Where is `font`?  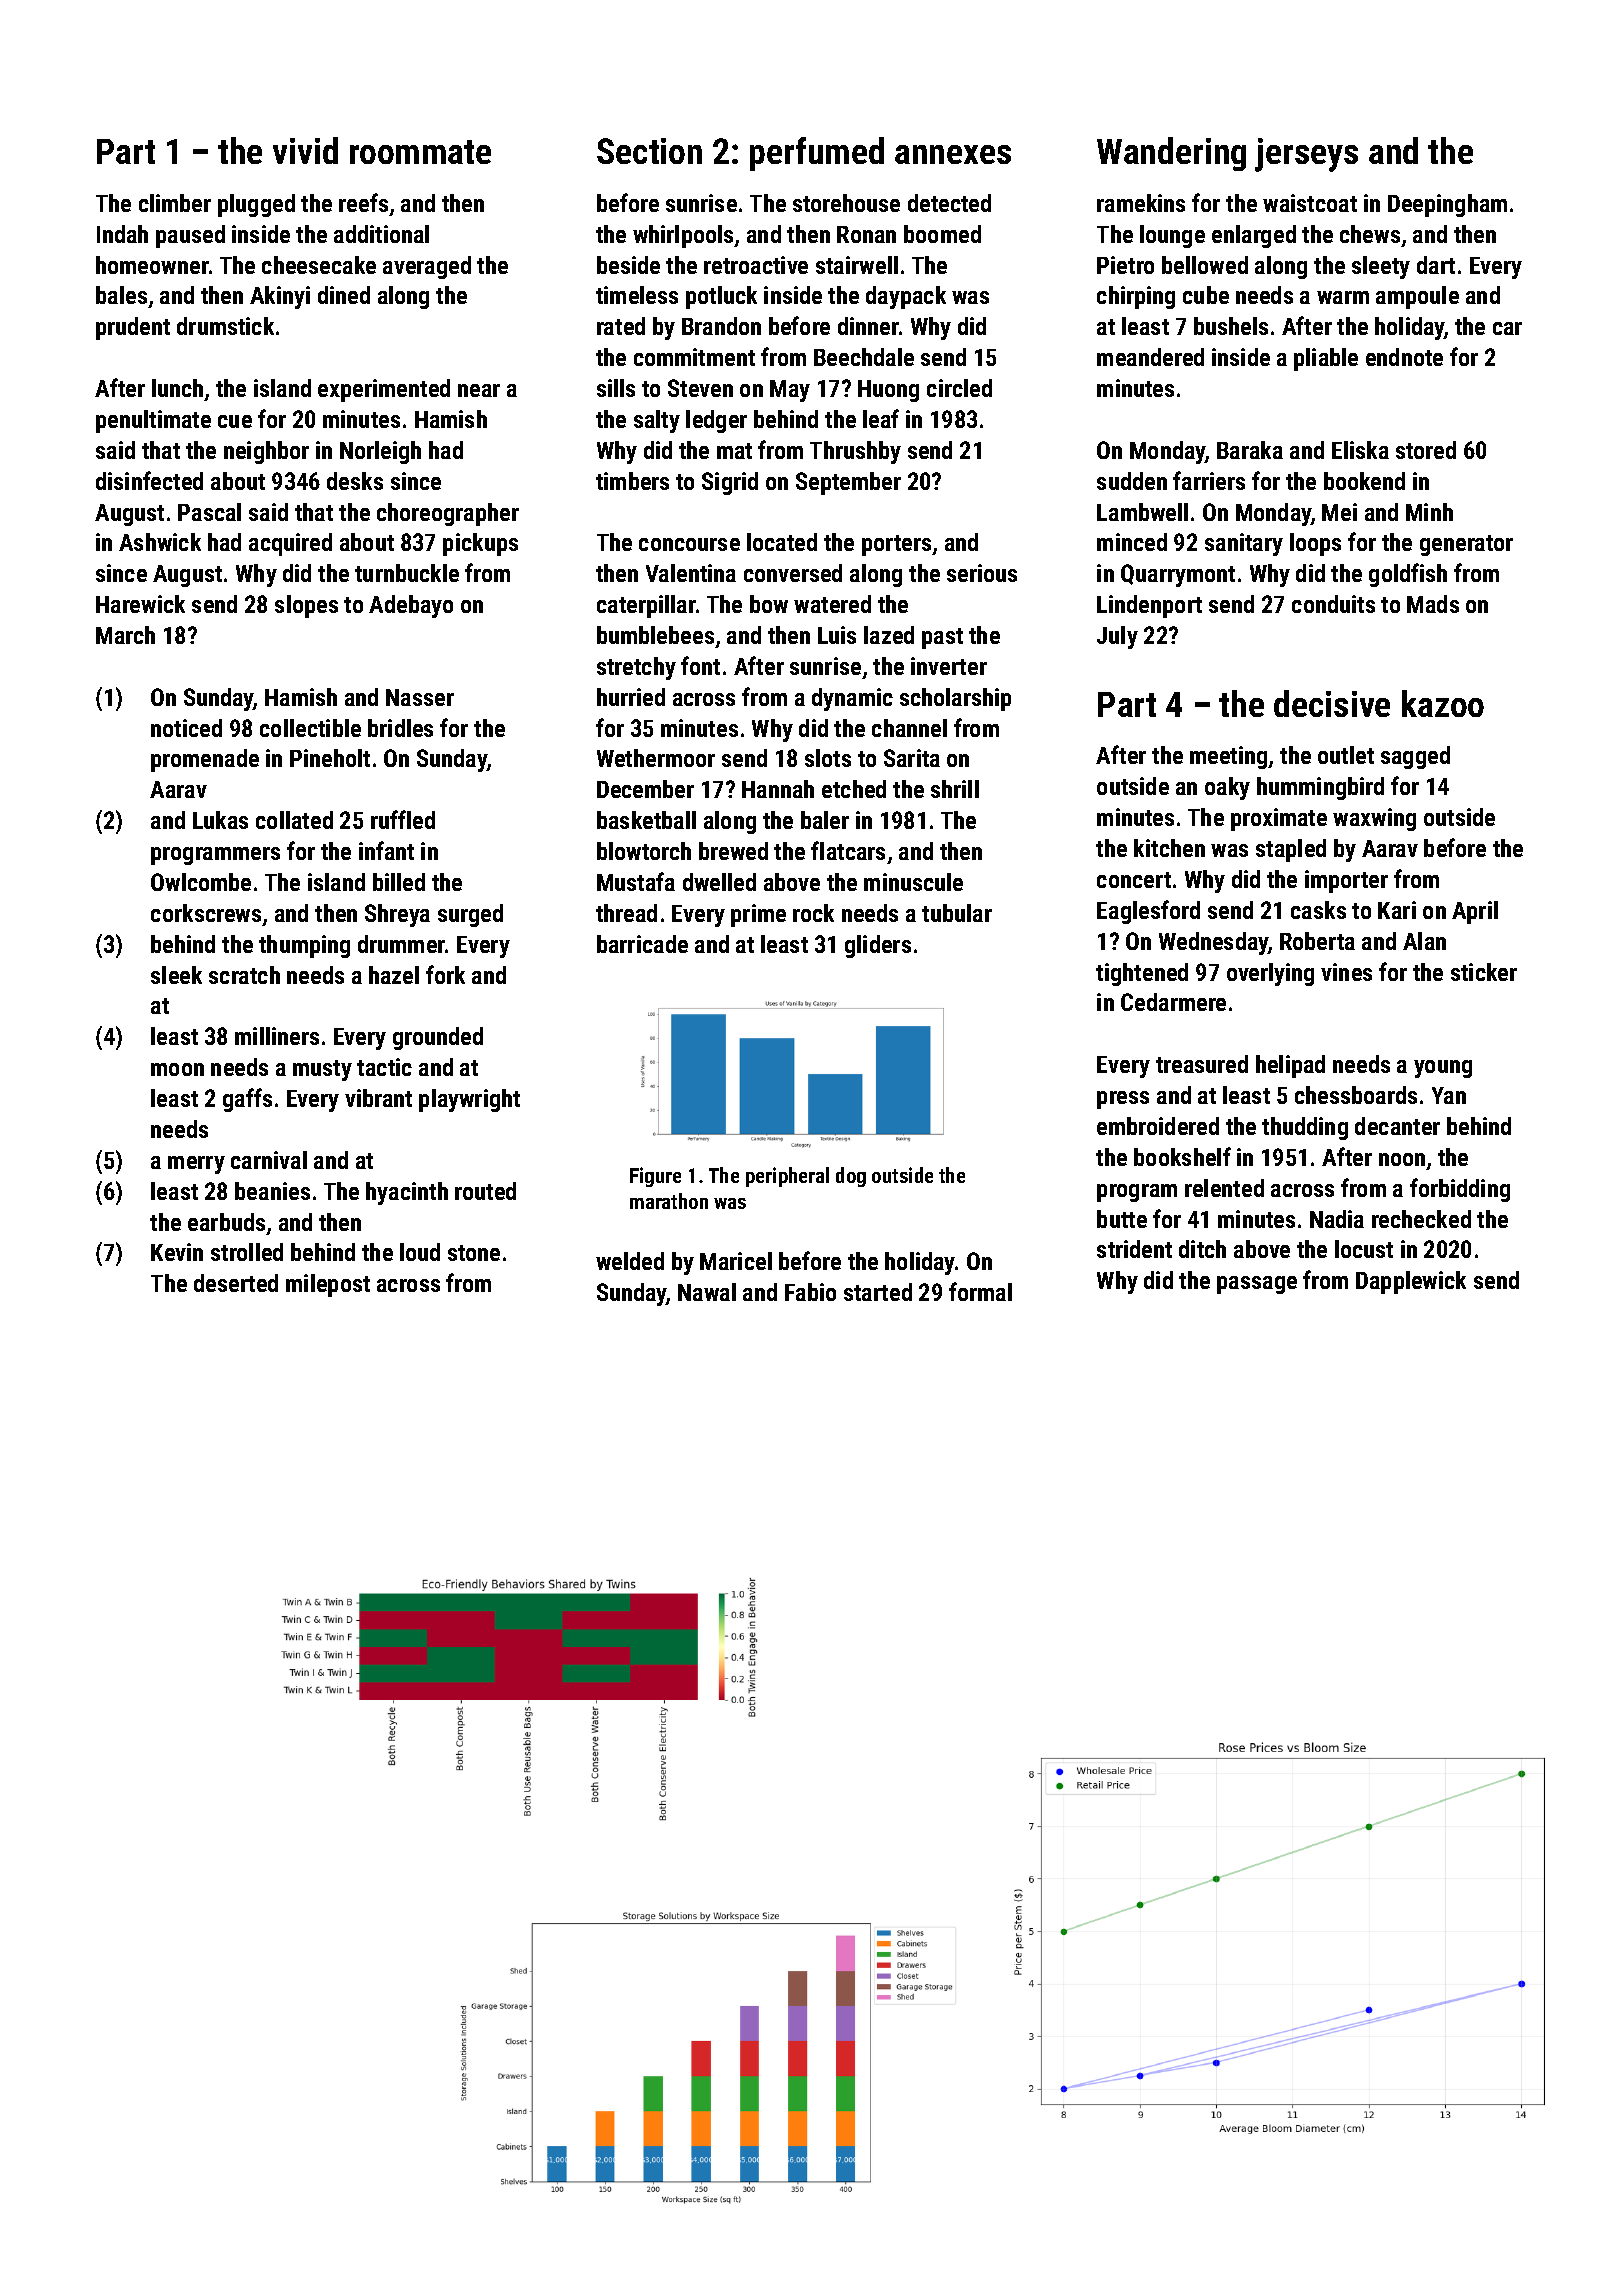 font is located at coordinates (700, 665).
